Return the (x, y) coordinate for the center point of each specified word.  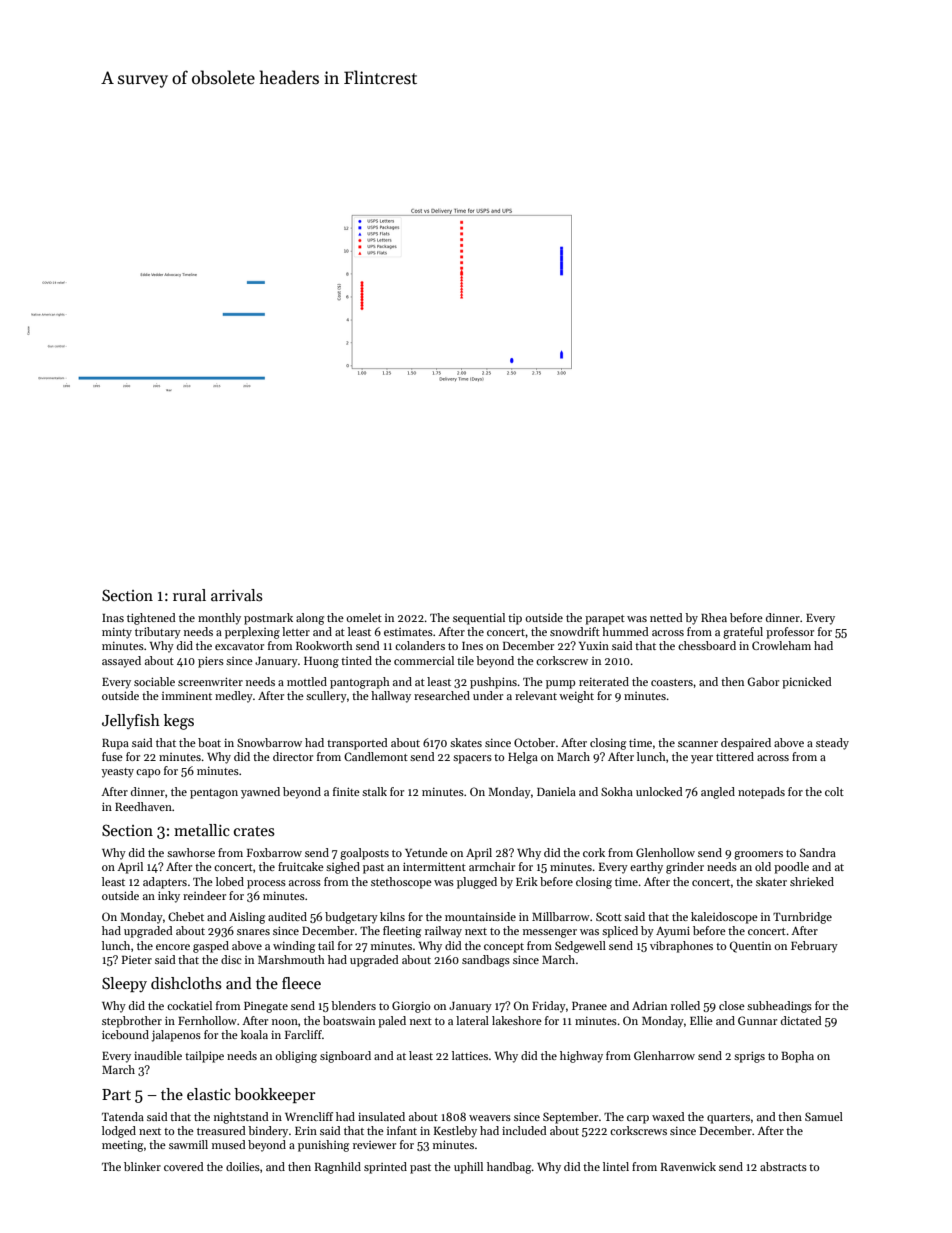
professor (790, 633)
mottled (307, 681)
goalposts (364, 854)
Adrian (649, 1005)
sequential (479, 619)
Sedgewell (580, 947)
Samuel (824, 1116)
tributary (158, 633)
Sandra (818, 852)
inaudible (158, 1055)
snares (253, 932)
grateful (743, 633)
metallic (202, 830)
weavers (490, 1118)
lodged (119, 1132)
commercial (424, 660)
